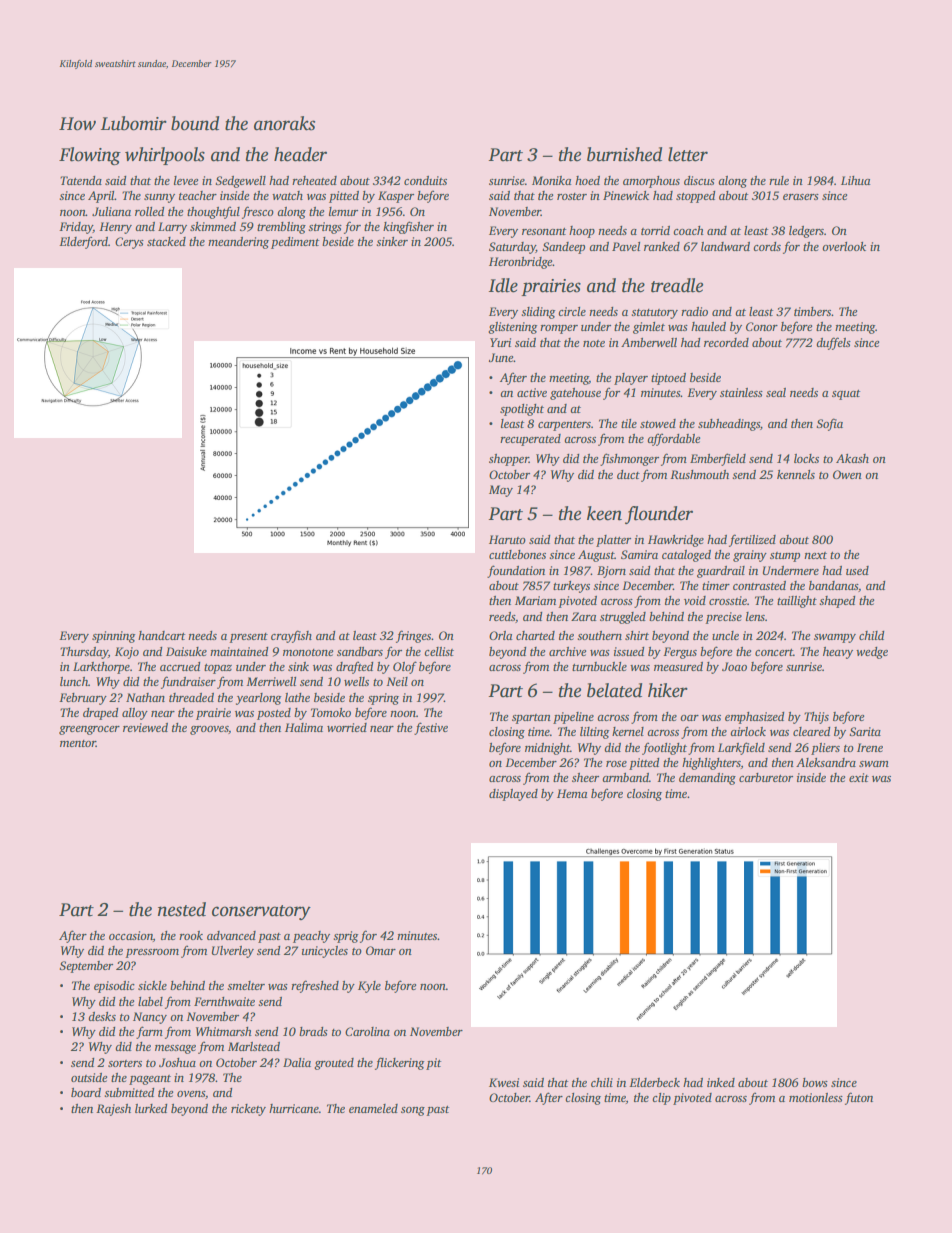  Describe the element at coordinates (522, 410) in the document. I see `spotlight` at that location.
